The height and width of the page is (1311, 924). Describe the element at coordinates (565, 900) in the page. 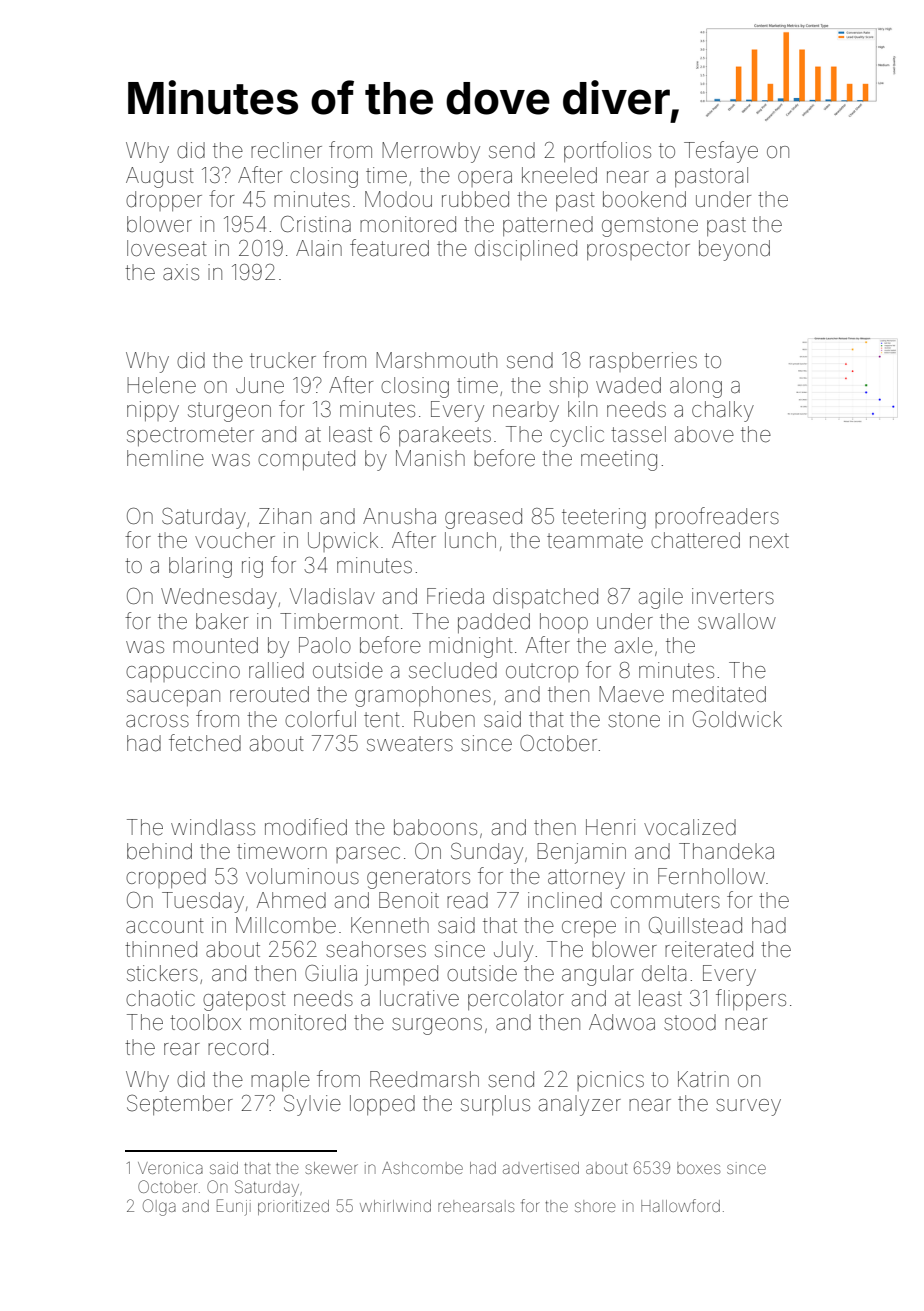

I see `inclined` at that location.
